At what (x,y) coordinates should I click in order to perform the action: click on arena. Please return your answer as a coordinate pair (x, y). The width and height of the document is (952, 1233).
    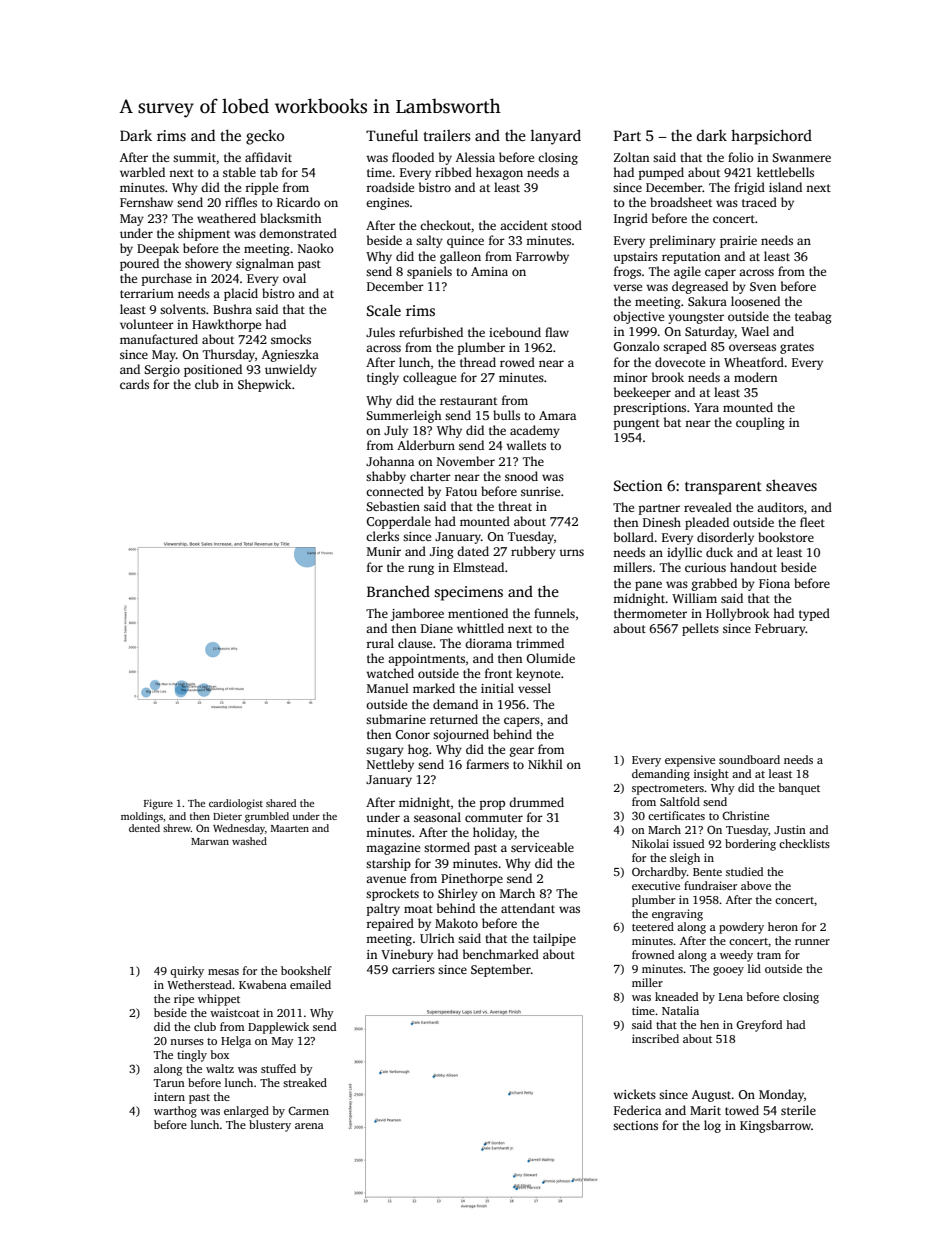
    Looking at the image, I should click on (309, 1126).
